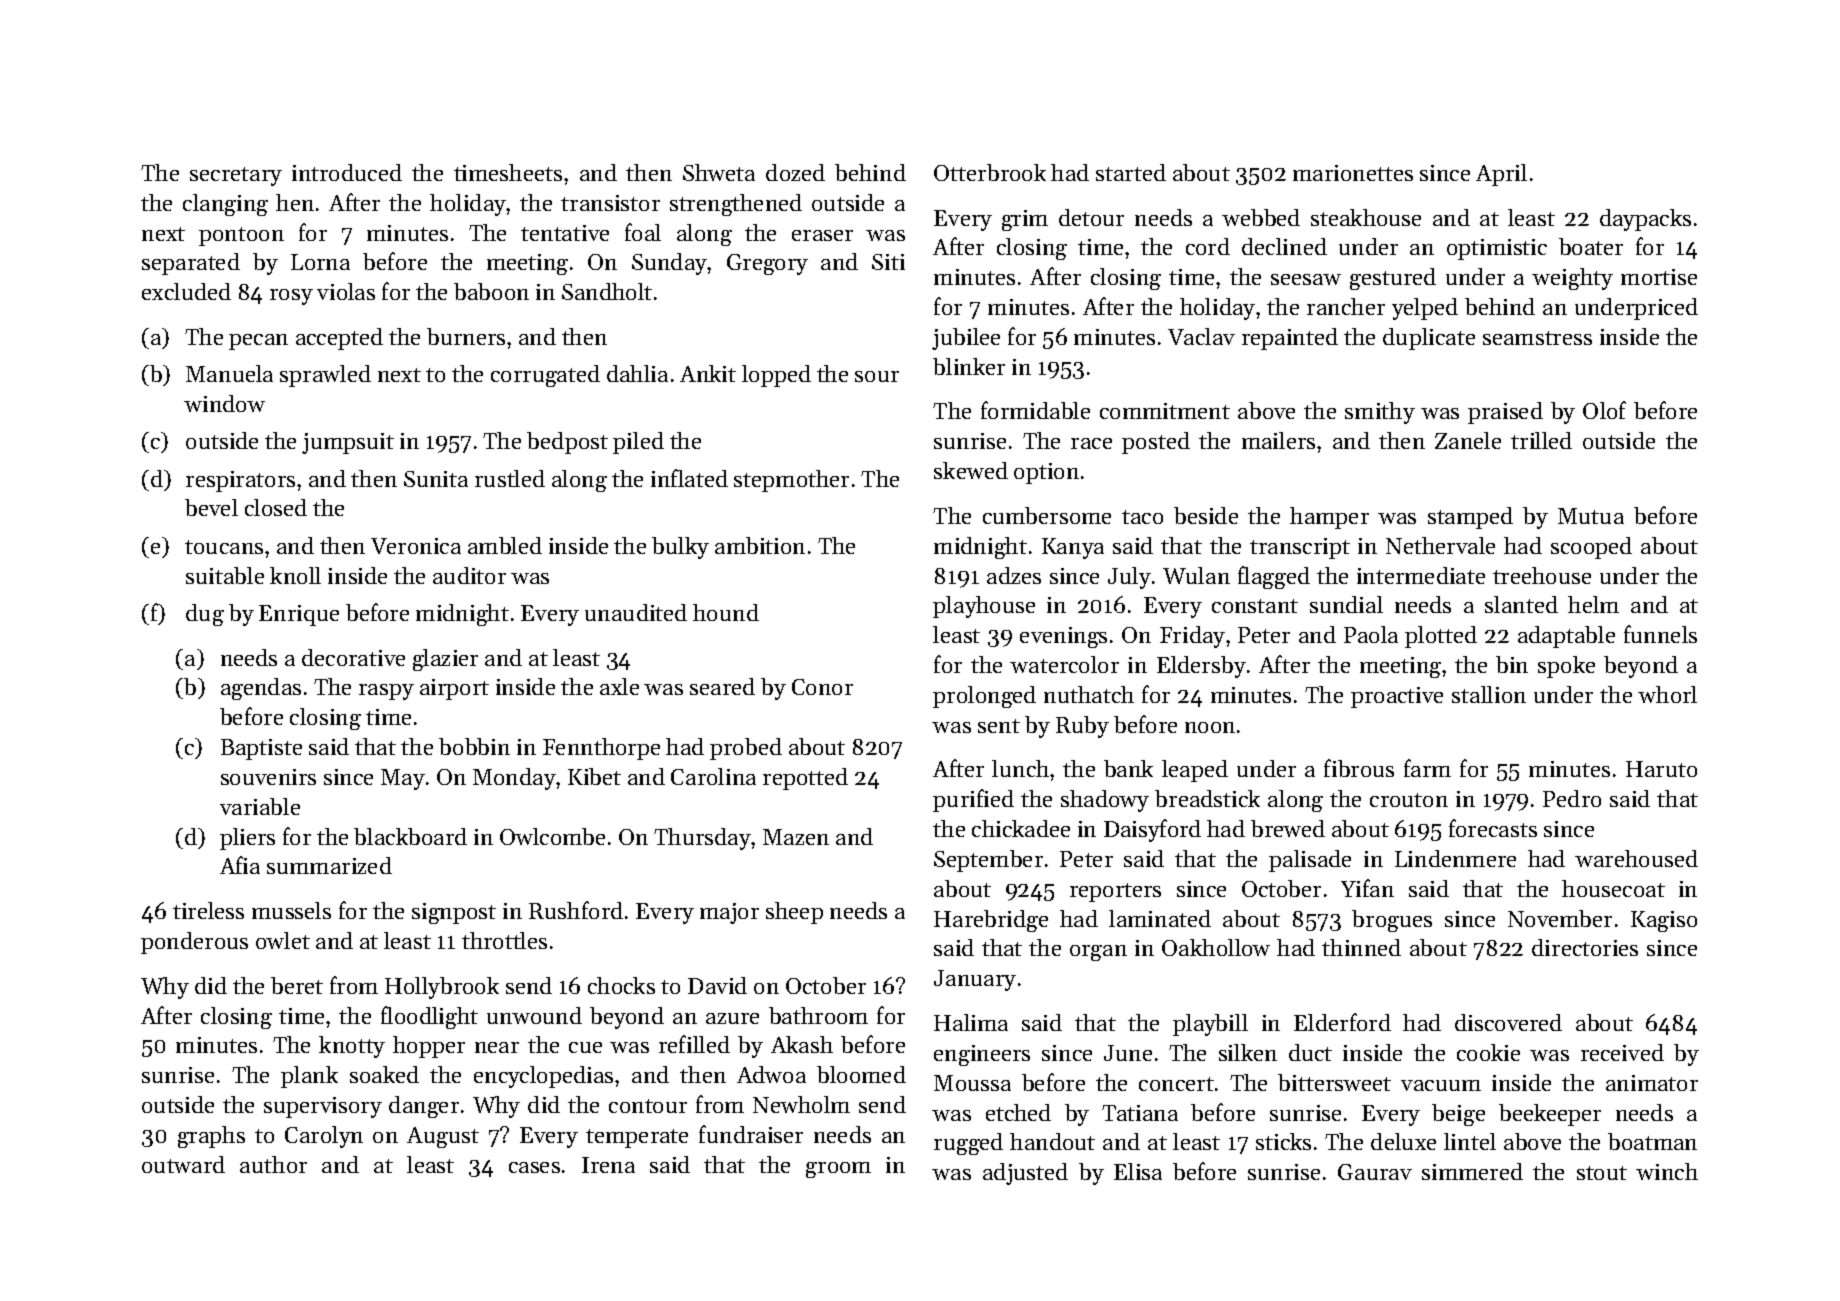 The height and width of the screenshot is (1301, 1840). What do you see at coordinates (794, 913) in the screenshot?
I see `sheep` at bounding box center [794, 913].
